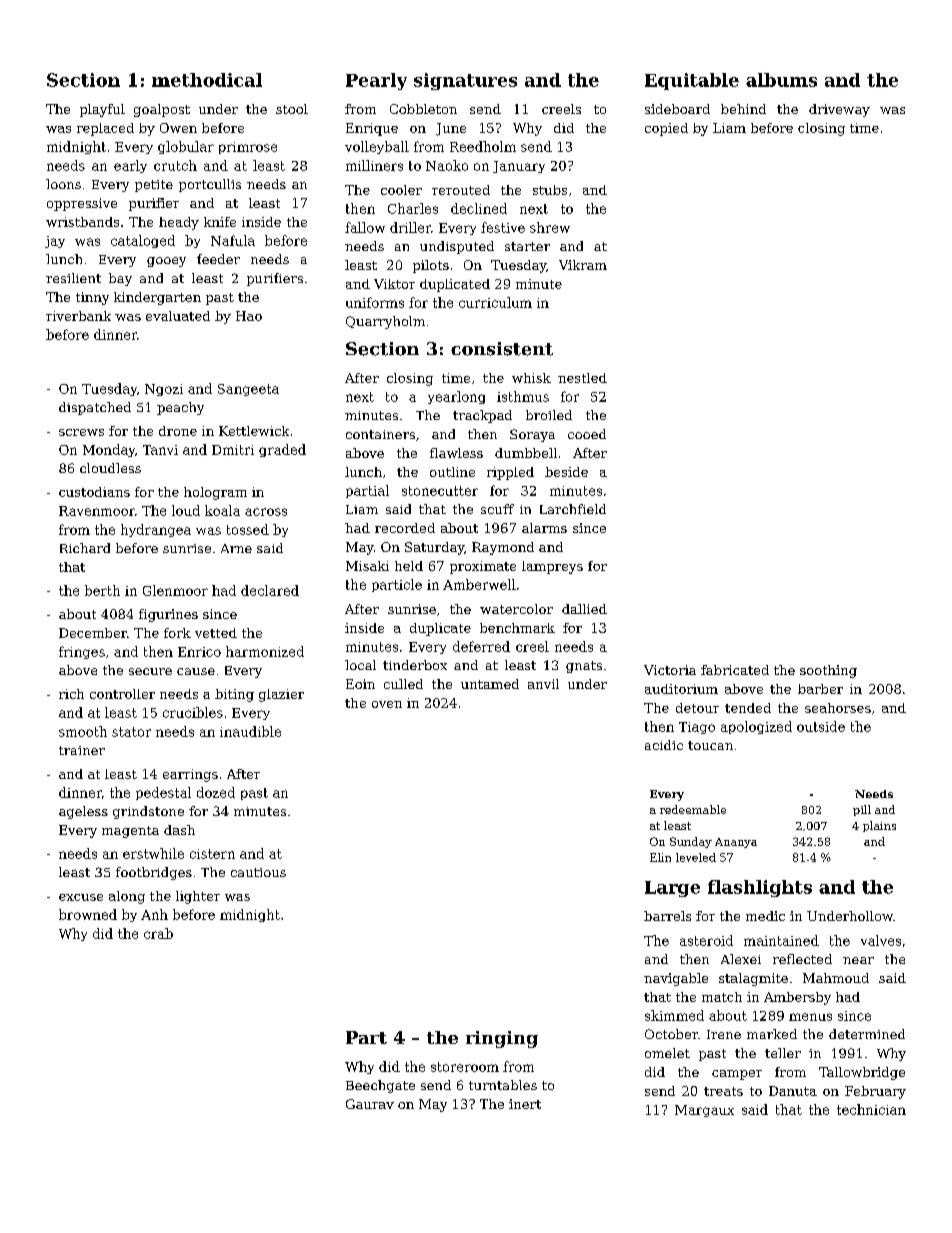  I want to click on hydrangea, so click(156, 530).
